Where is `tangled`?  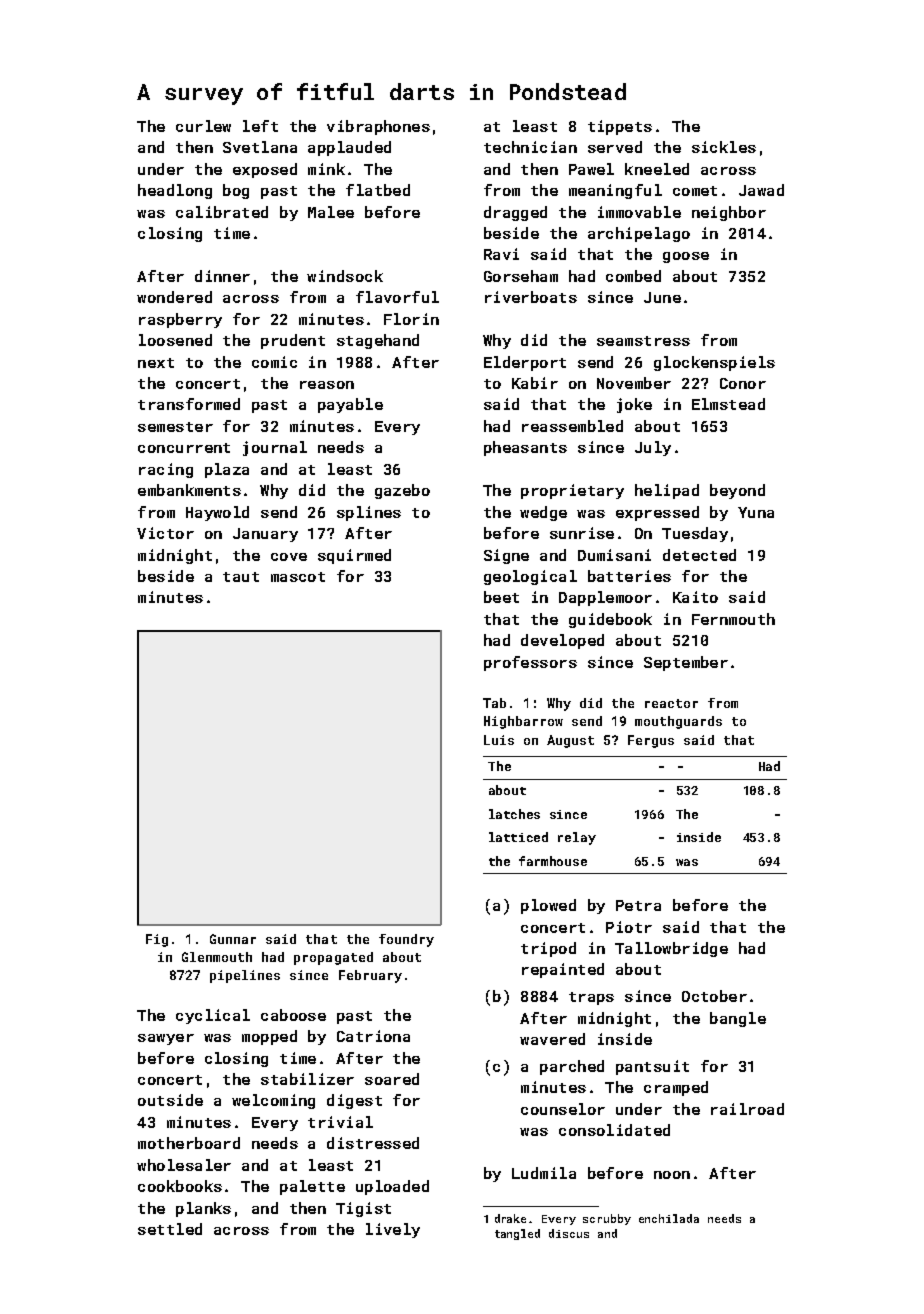
tangled is located at coordinates (517, 1234).
